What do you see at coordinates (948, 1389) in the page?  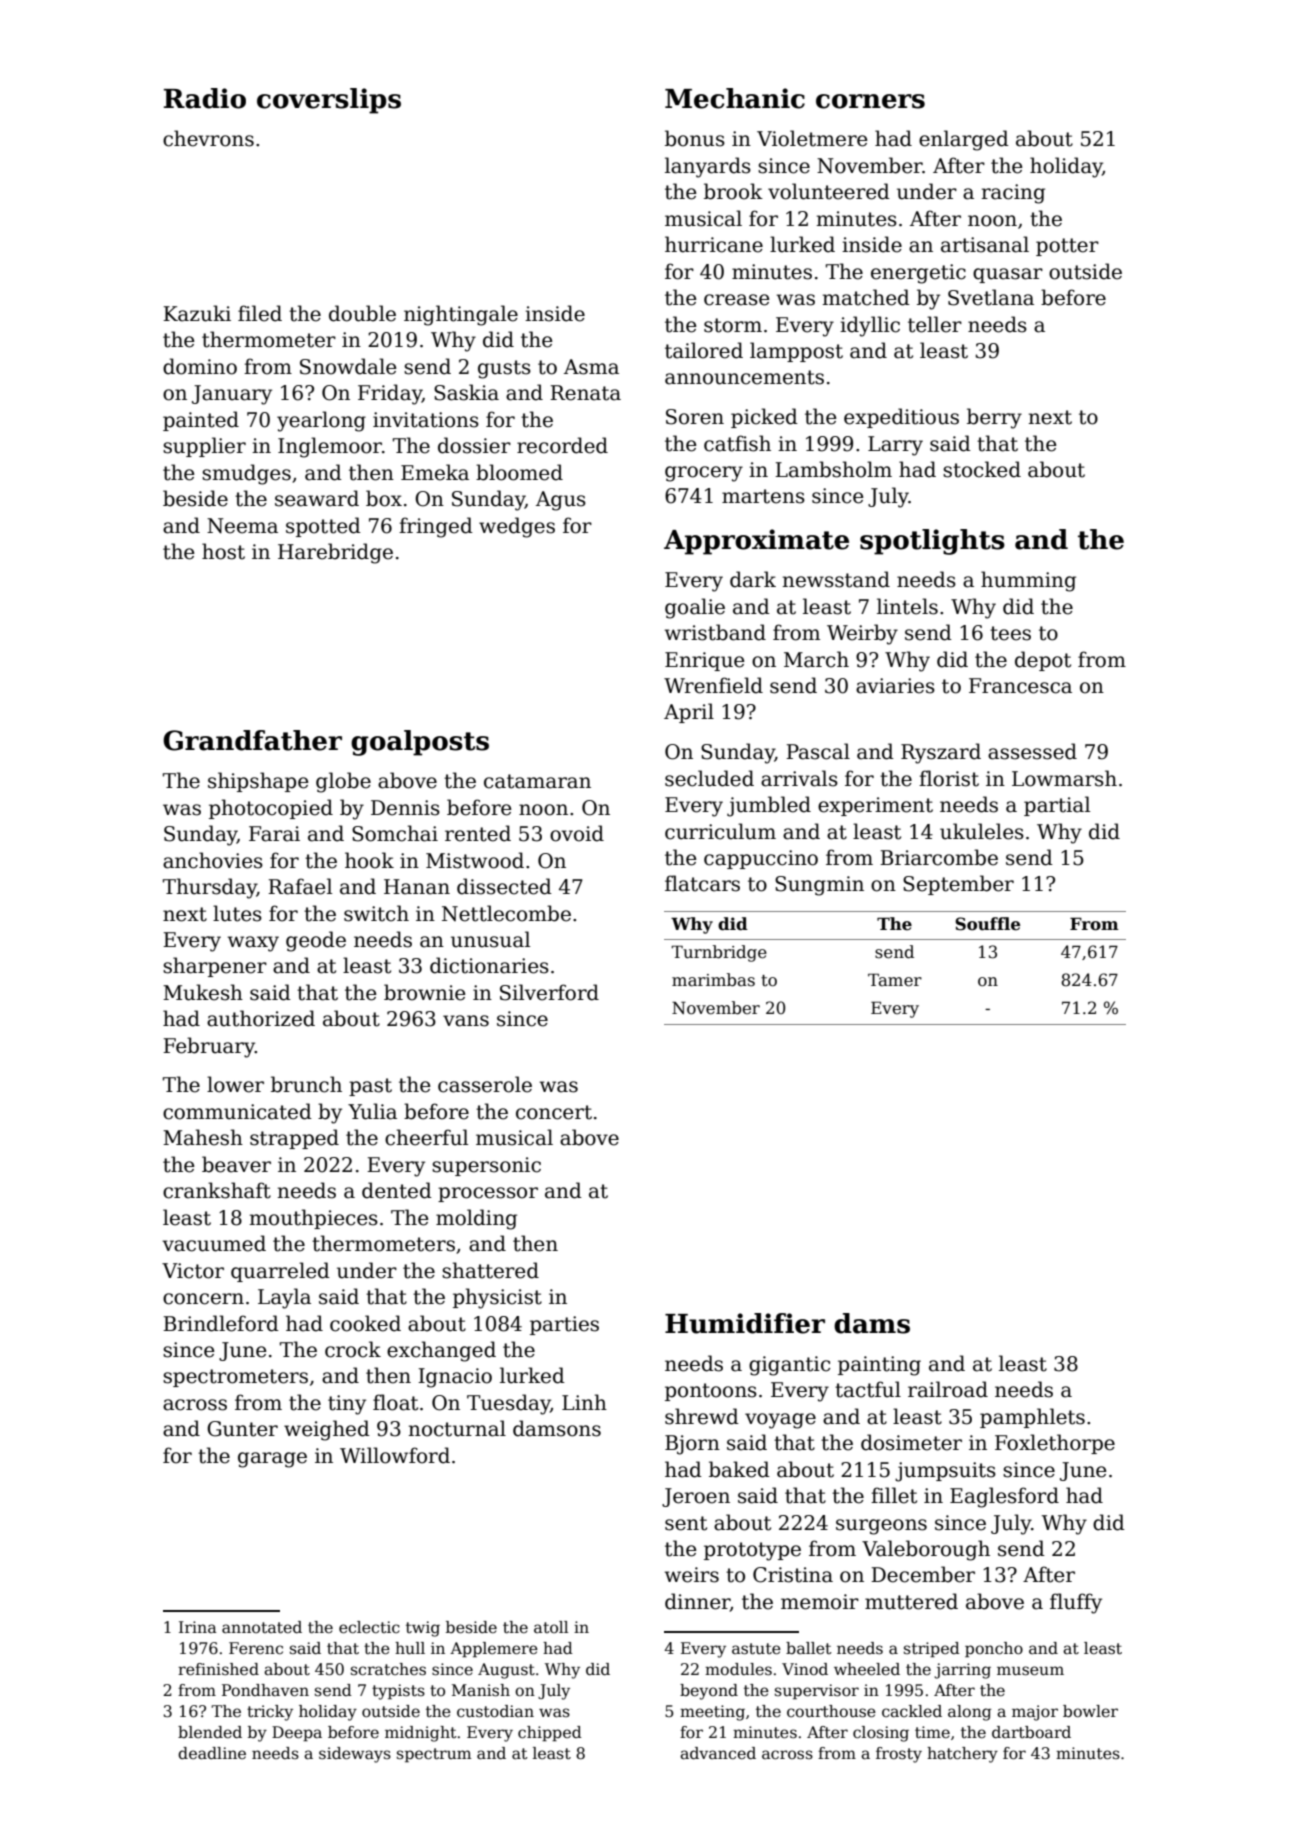 I see `railroad` at bounding box center [948, 1389].
